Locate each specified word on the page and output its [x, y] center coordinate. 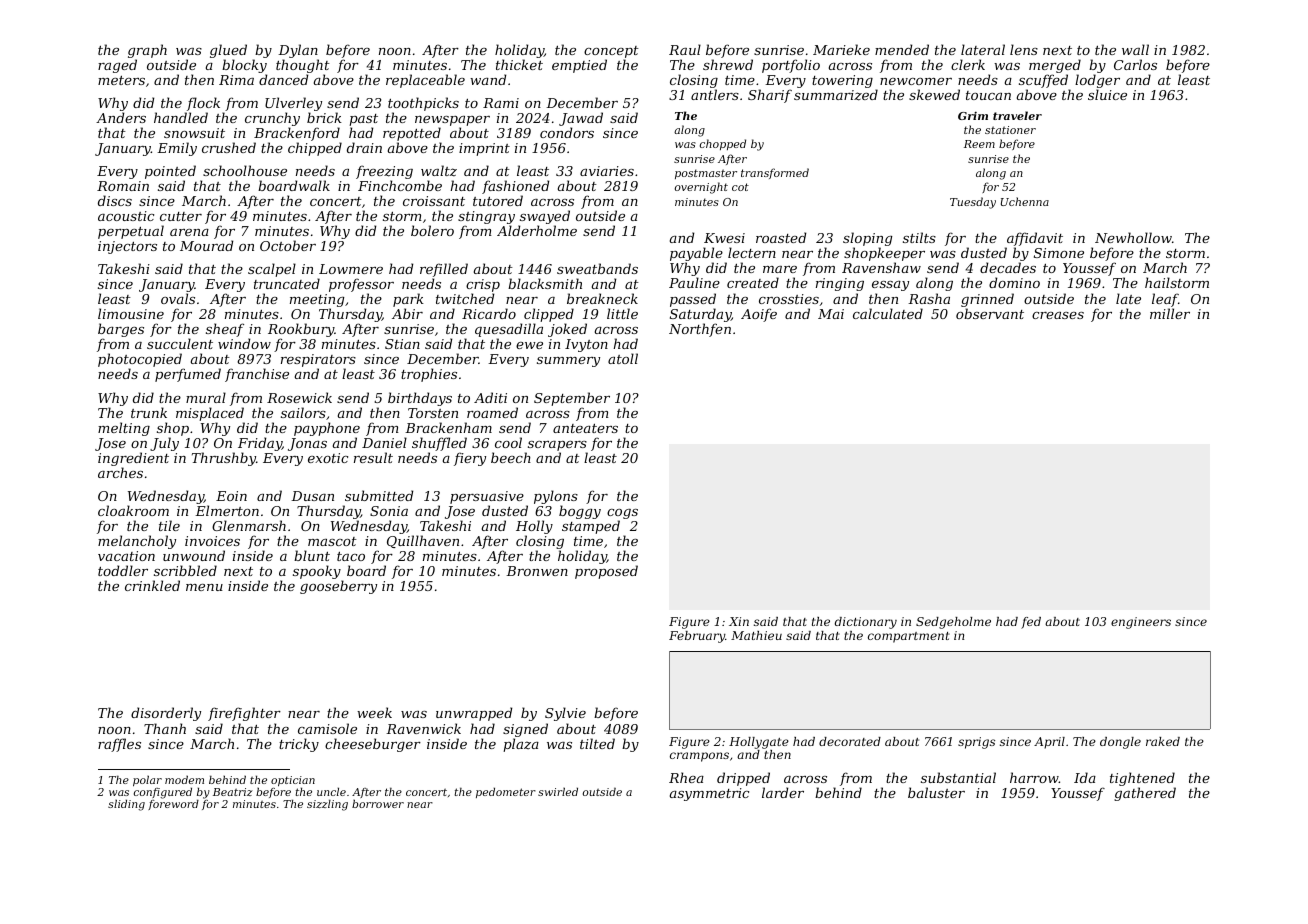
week [374, 712]
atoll [623, 358]
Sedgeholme [953, 623]
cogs [622, 514]
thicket [519, 65]
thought [303, 67]
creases [1058, 315]
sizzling [327, 805]
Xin [739, 621]
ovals [178, 298]
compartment [909, 637]
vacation [126, 556]
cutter [181, 216]
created [753, 282]
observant [990, 313]
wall [1135, 49]
